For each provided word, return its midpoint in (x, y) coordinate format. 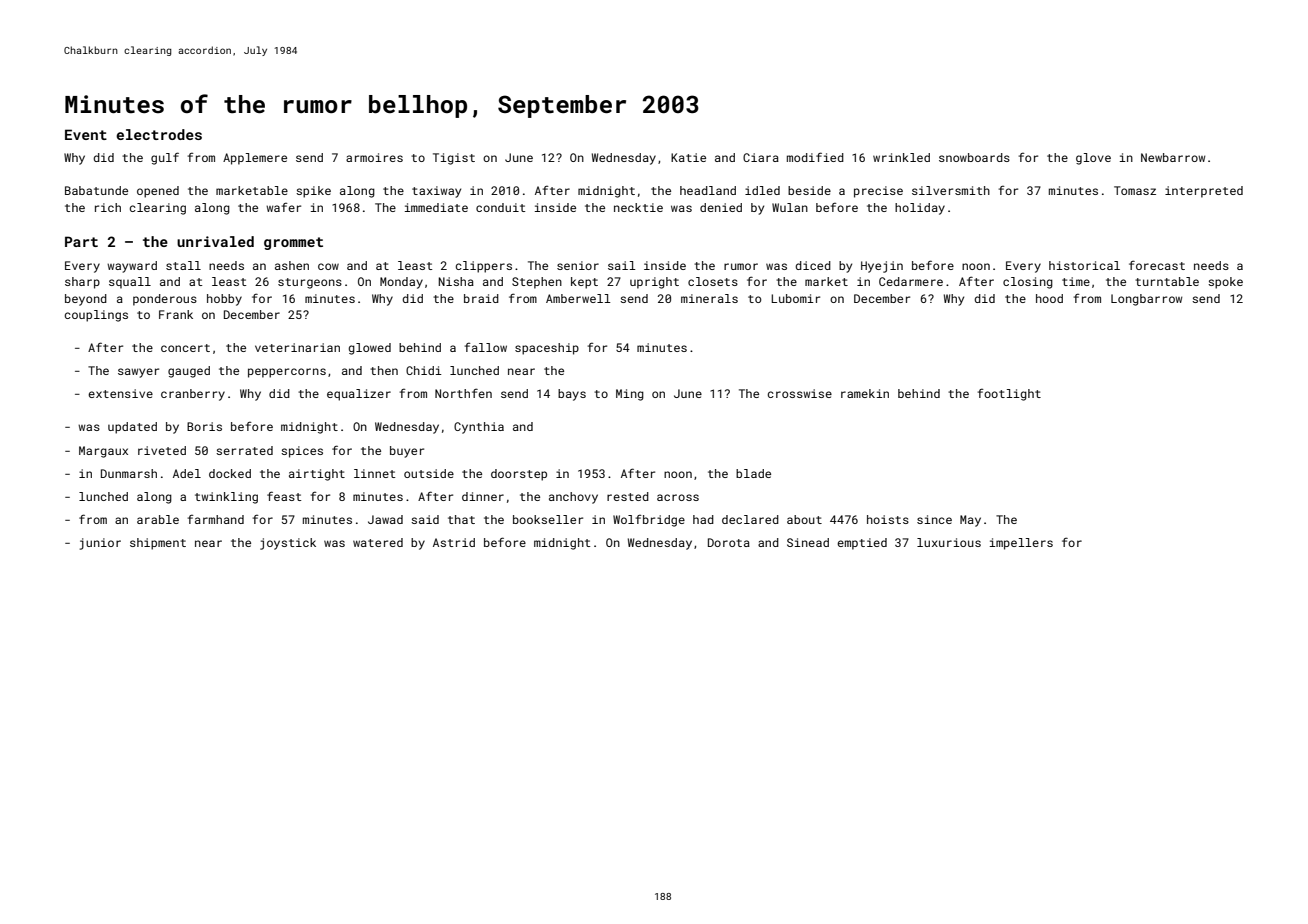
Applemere (255, 159)
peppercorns (287, 373)
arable (158, 519)
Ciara (761, 157)
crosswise (800, 393)
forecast (1157, 265)
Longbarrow (1147, 300)
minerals (709, 298)
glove (1093, 159)
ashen (292, 265)
